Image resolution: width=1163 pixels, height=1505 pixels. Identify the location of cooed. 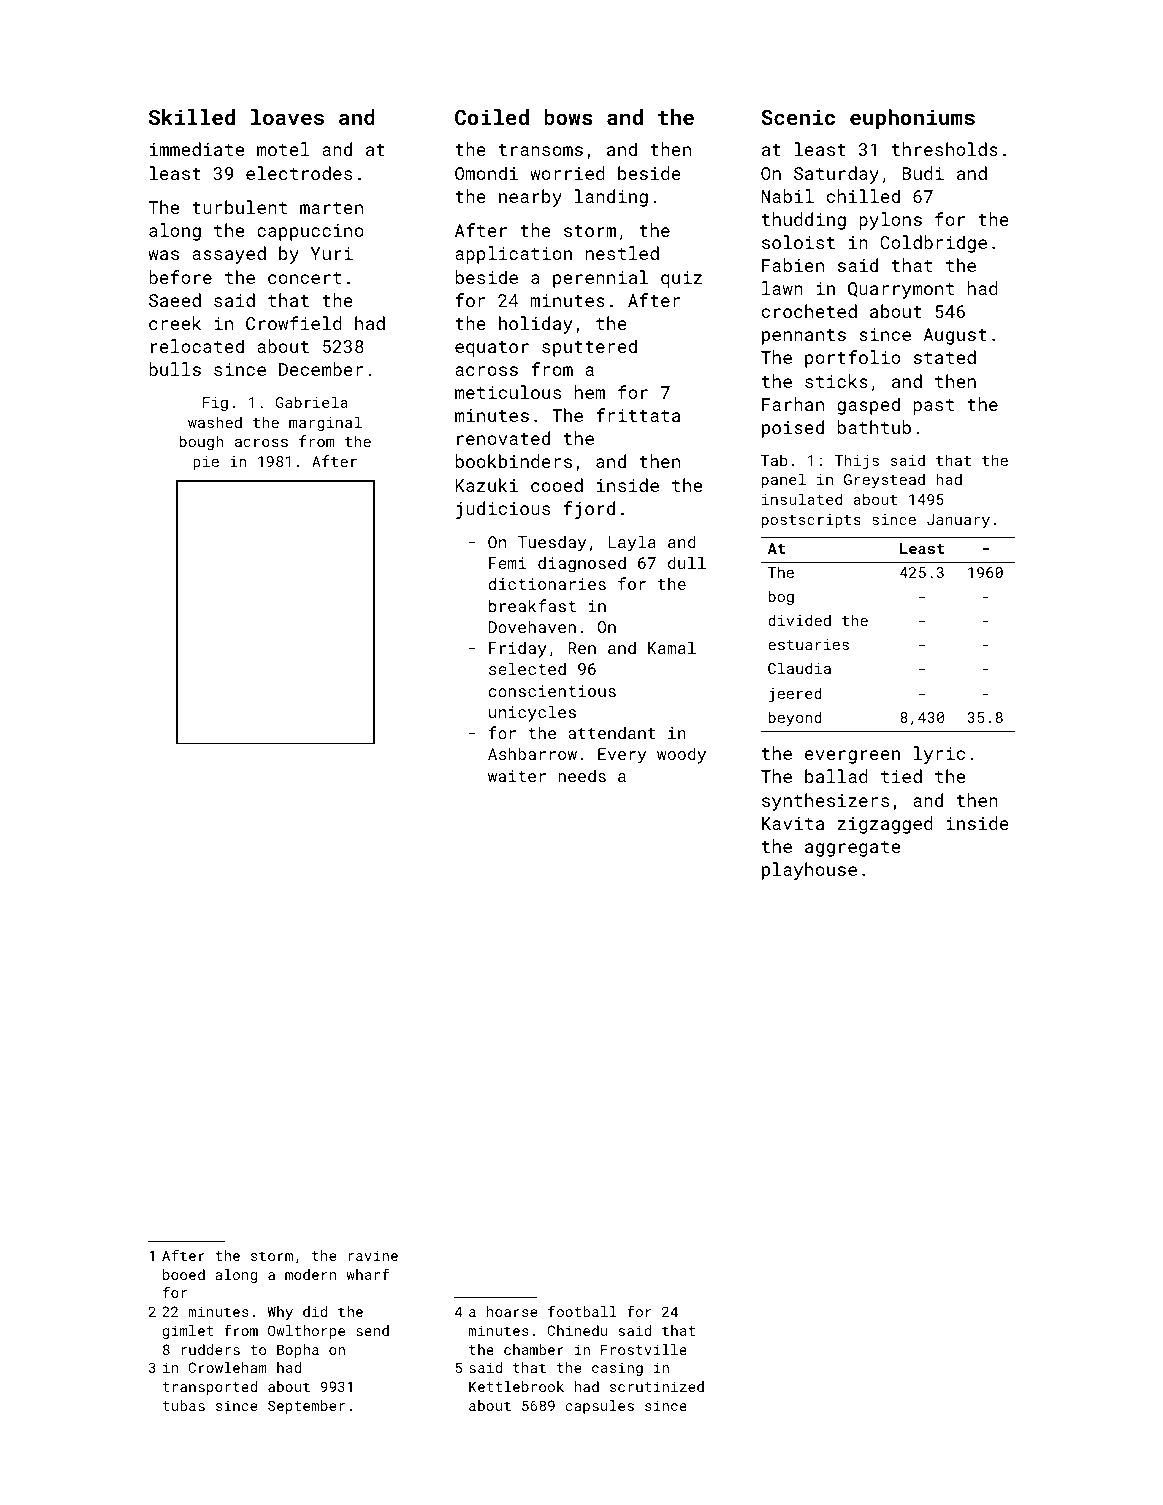
(557, 485).
